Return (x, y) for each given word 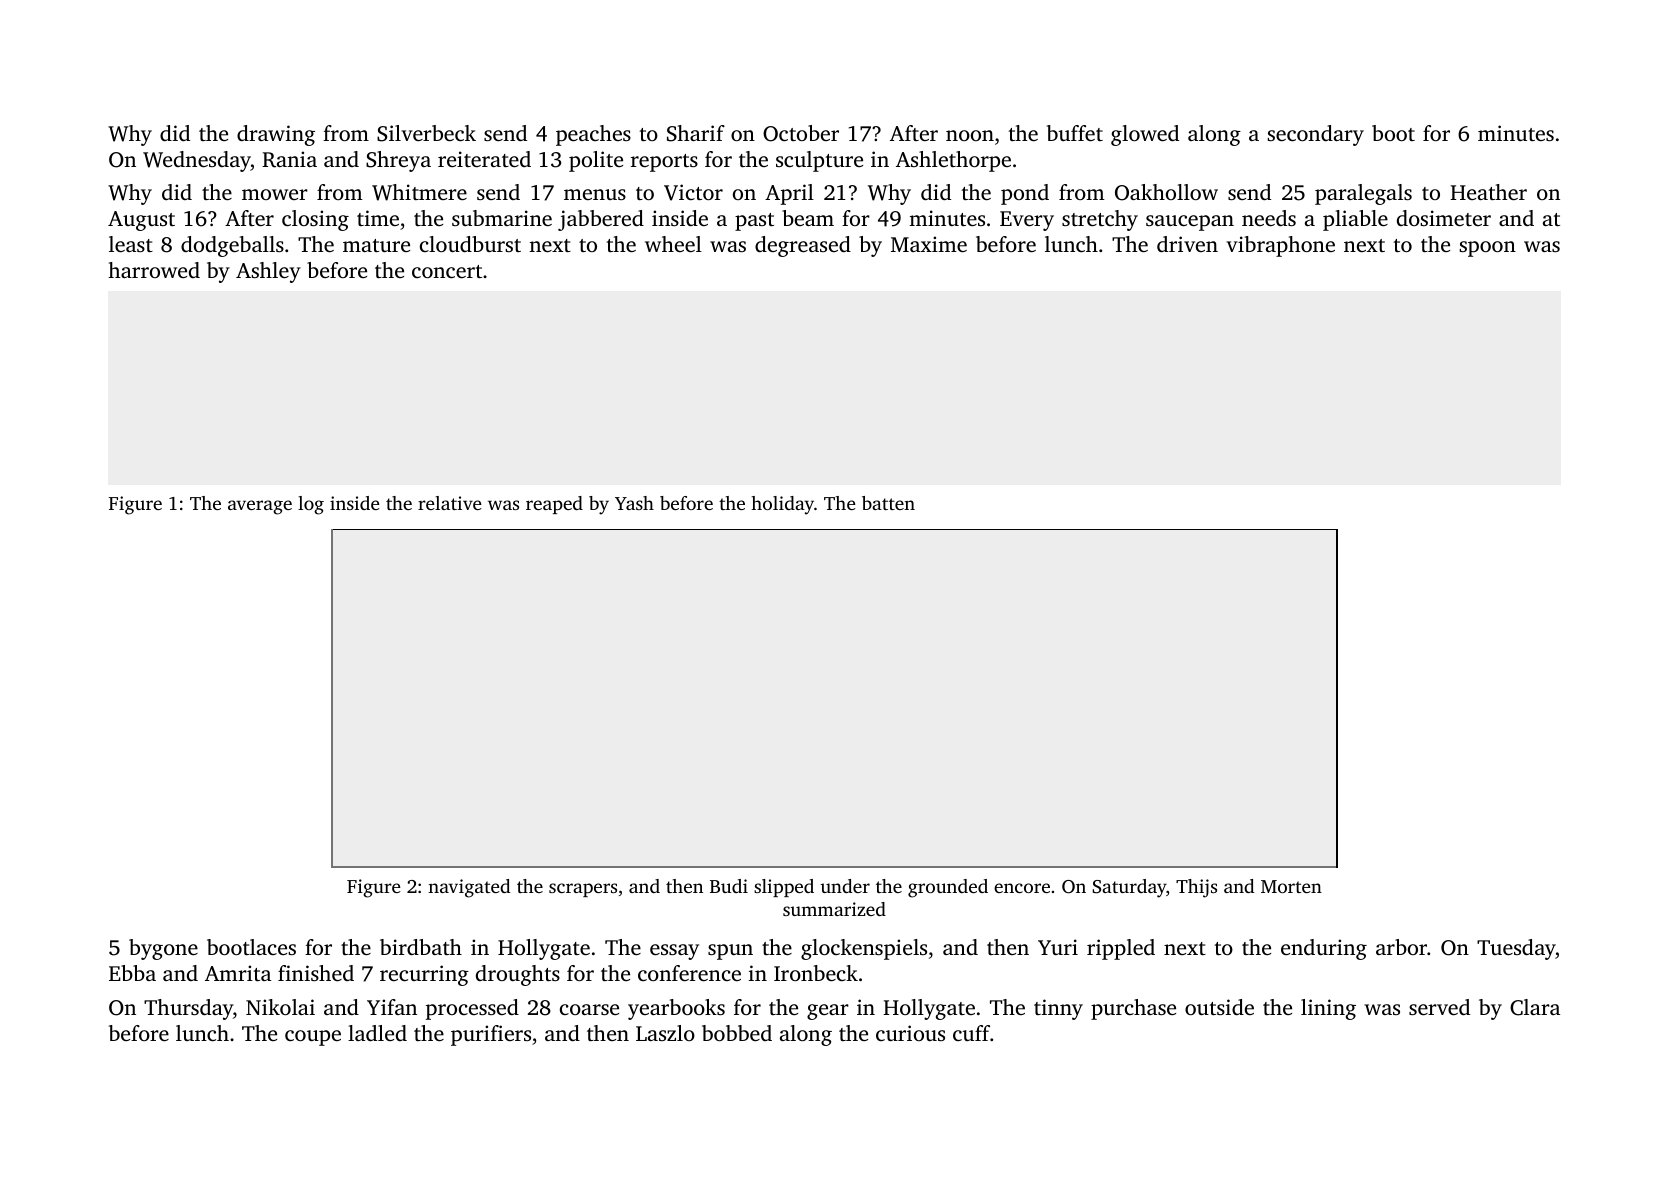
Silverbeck (426, 133)
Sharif (696, 133)
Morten (1291, 886)
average (260, 507)
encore (1022, 888)
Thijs (1196, 888)
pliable (1355, 220)
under (845, 886)
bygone (163, 949)
